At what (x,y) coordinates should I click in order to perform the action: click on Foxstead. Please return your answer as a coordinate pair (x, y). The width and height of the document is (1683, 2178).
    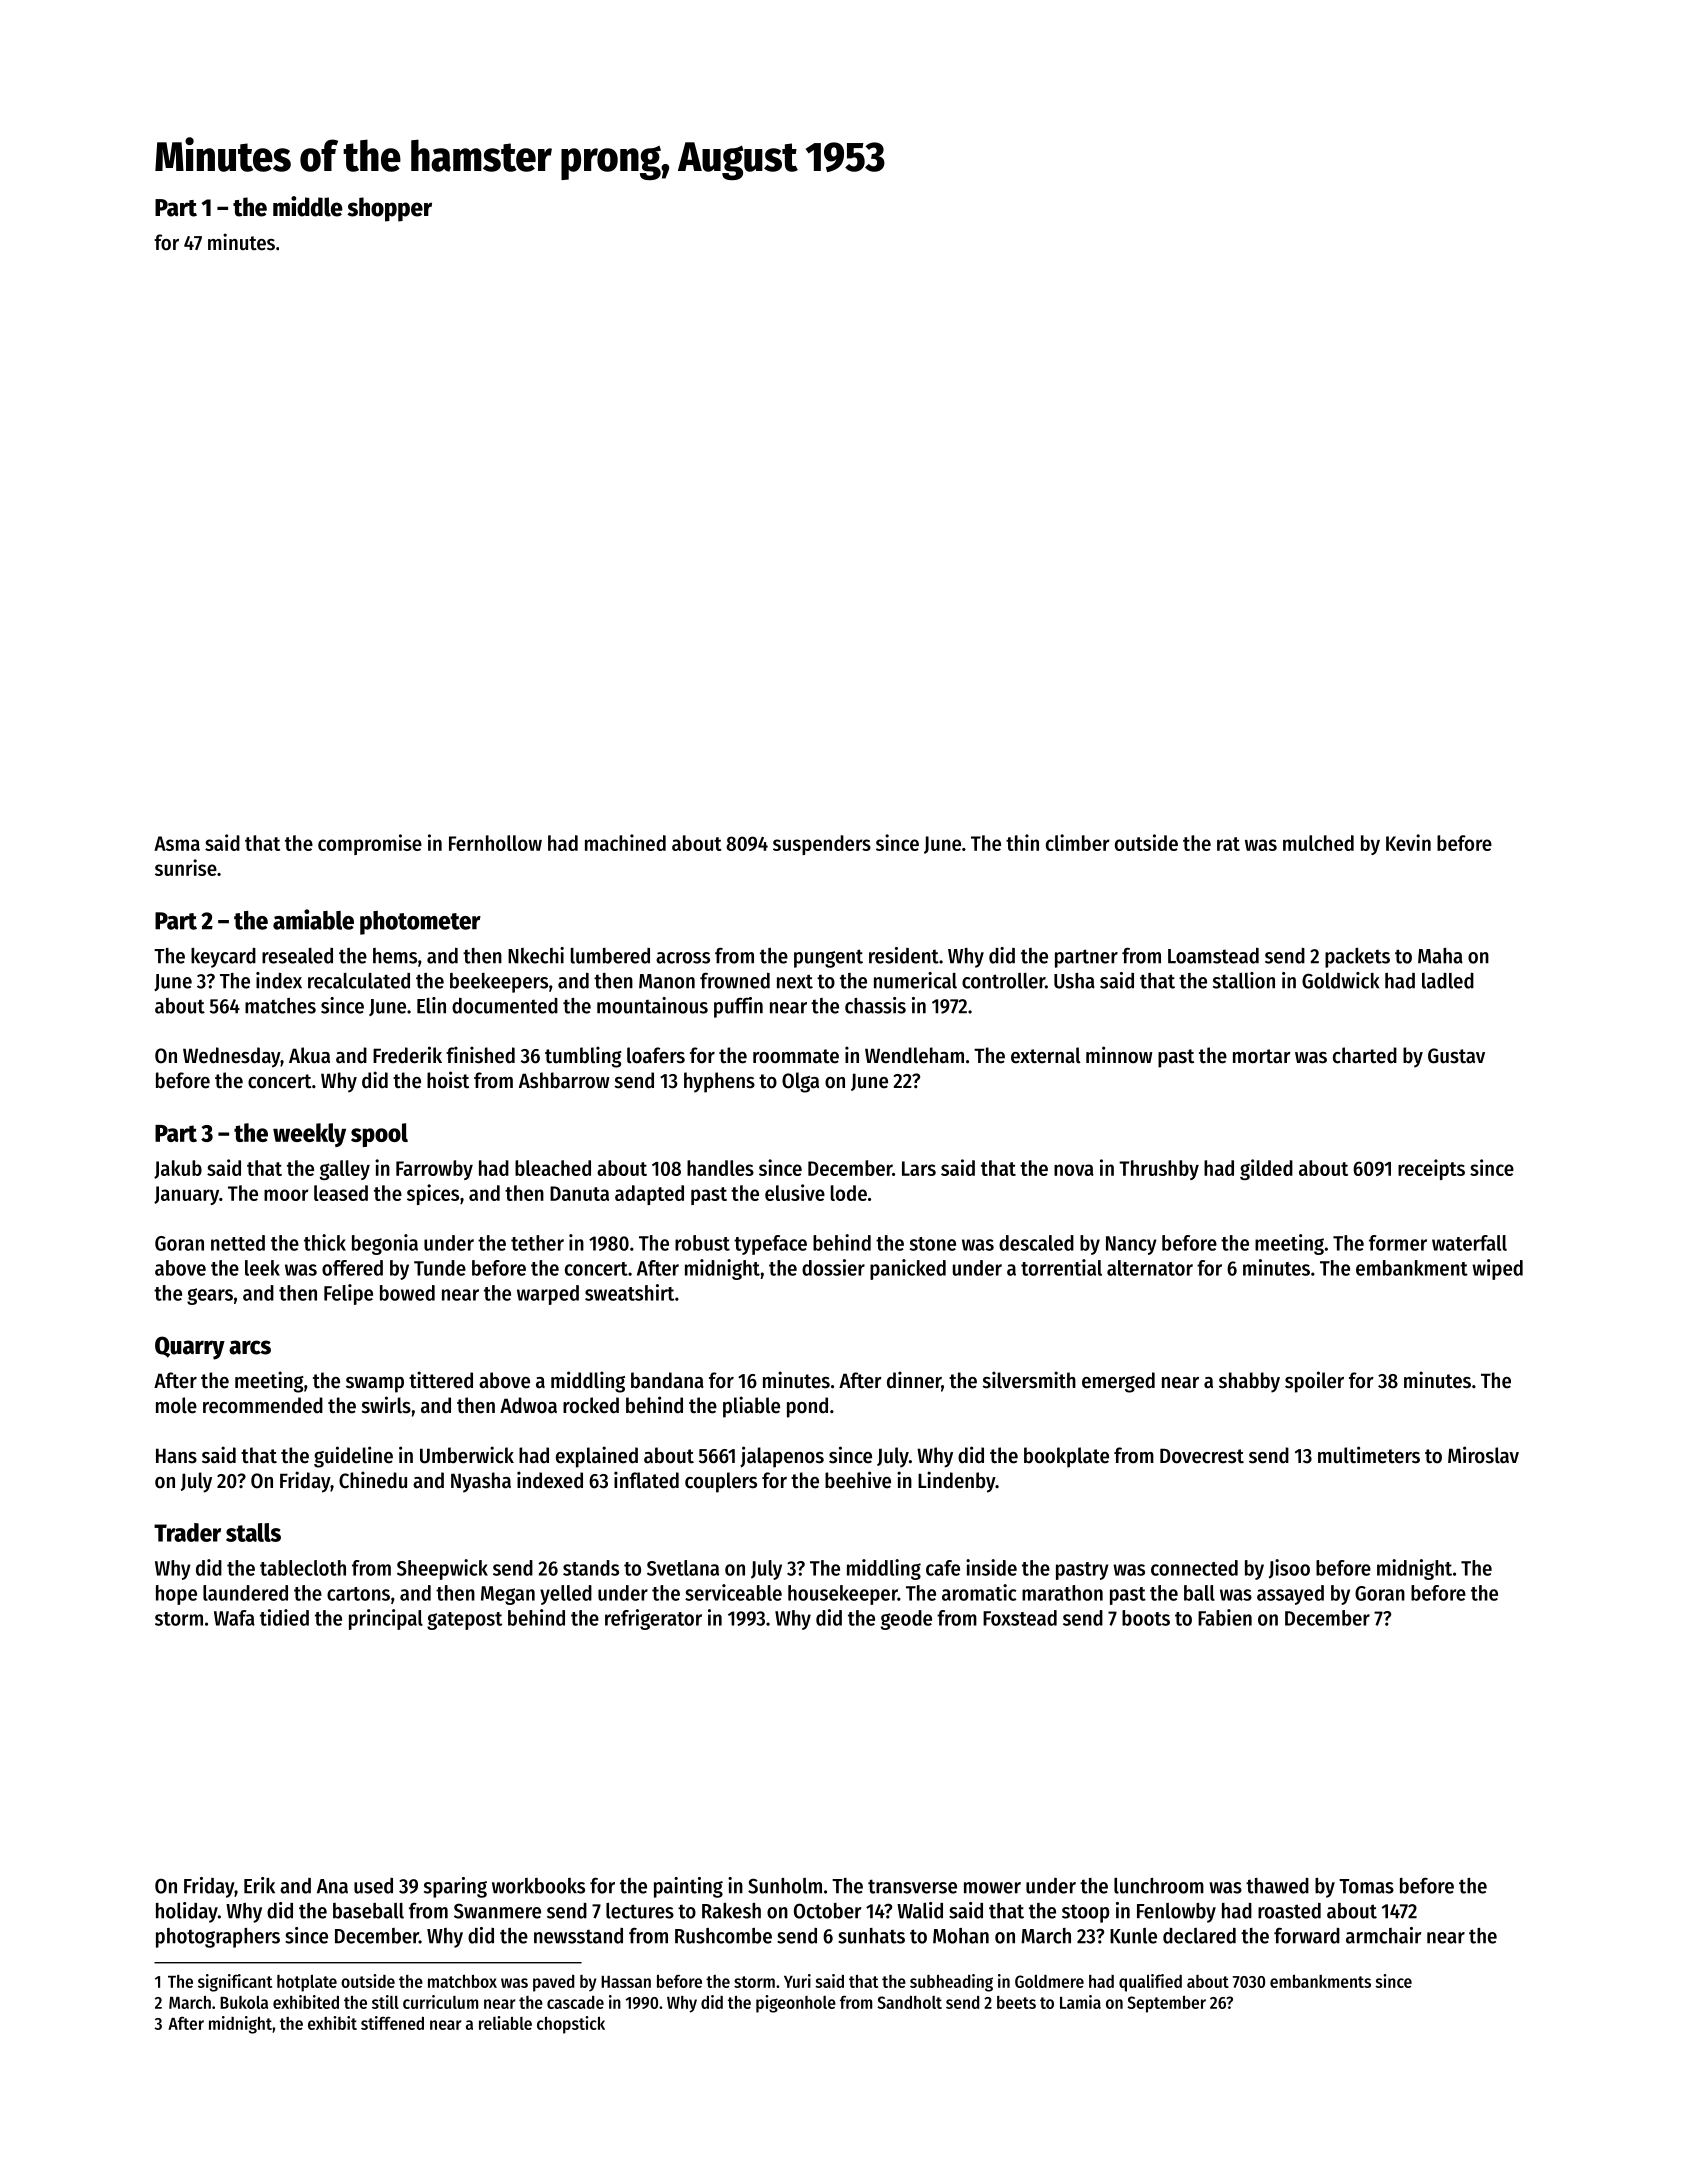
    Looking at the image, I should click on (1020, 1618).
